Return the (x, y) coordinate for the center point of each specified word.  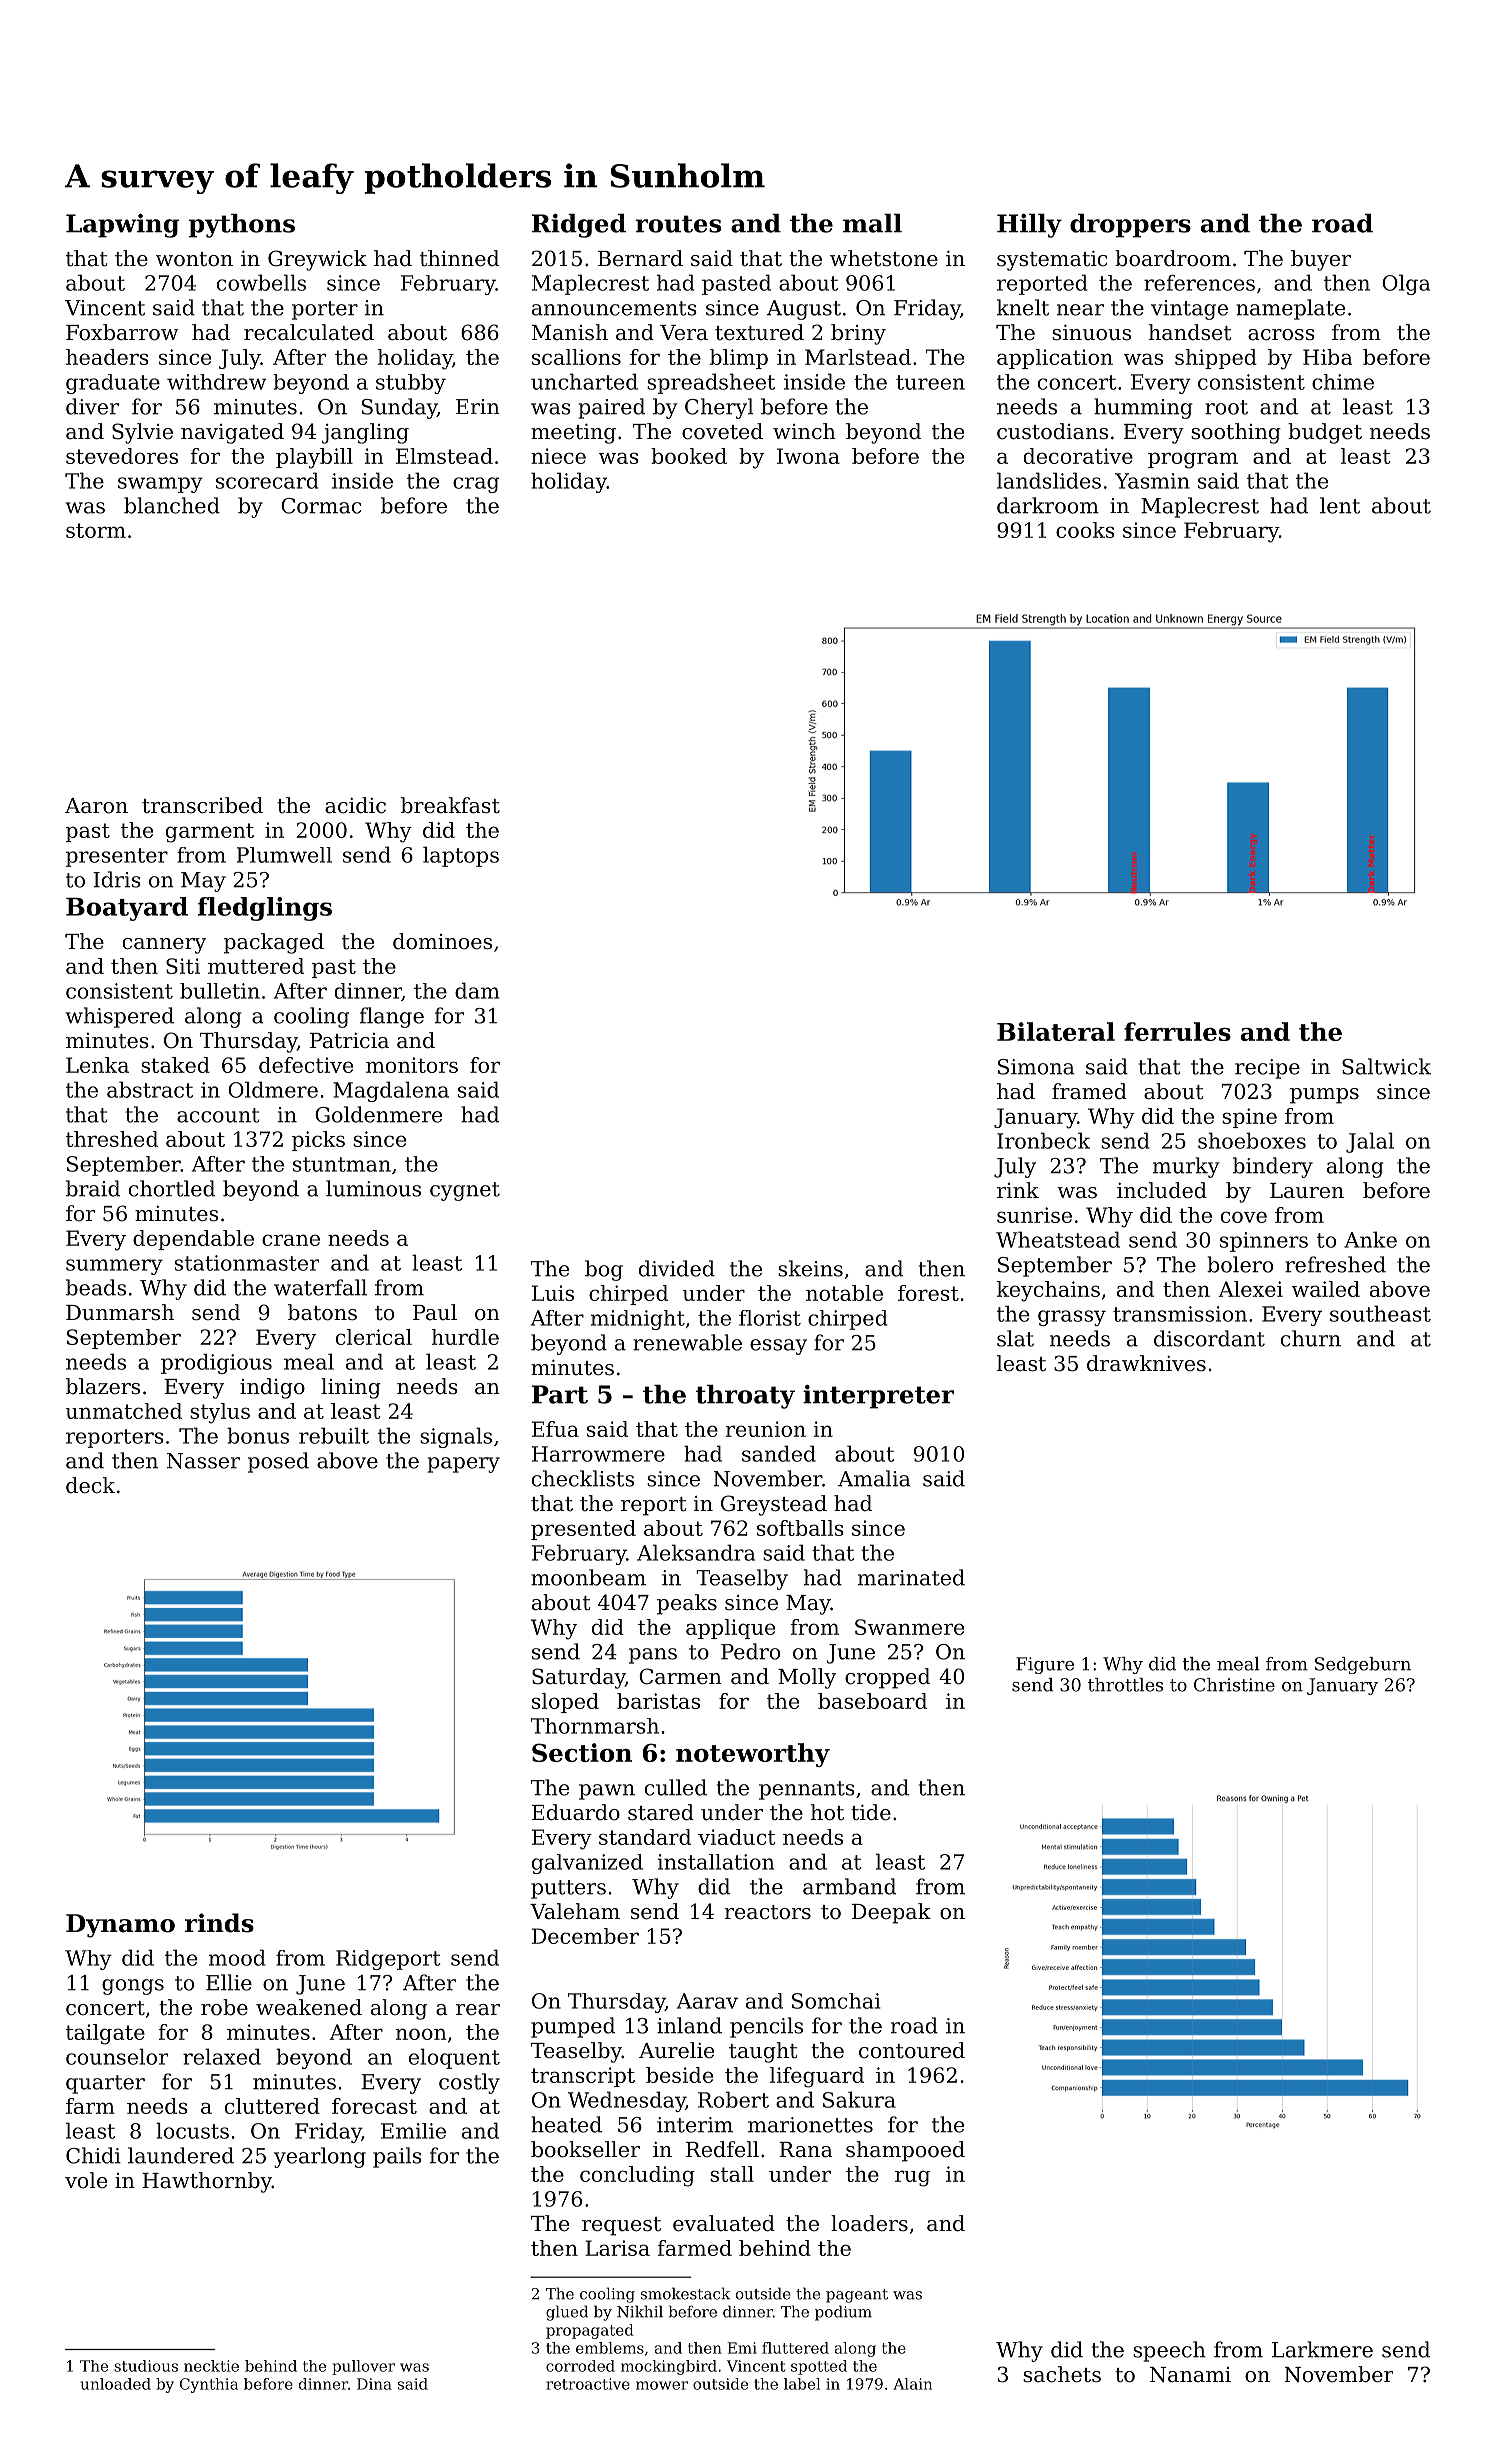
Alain (912, 2384)
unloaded (116, 2384)
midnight (638, 1320)
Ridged (579, 226)
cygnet (465, 1191)
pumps (1324, 1096)
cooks (1085, 530)
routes (678, 224)
